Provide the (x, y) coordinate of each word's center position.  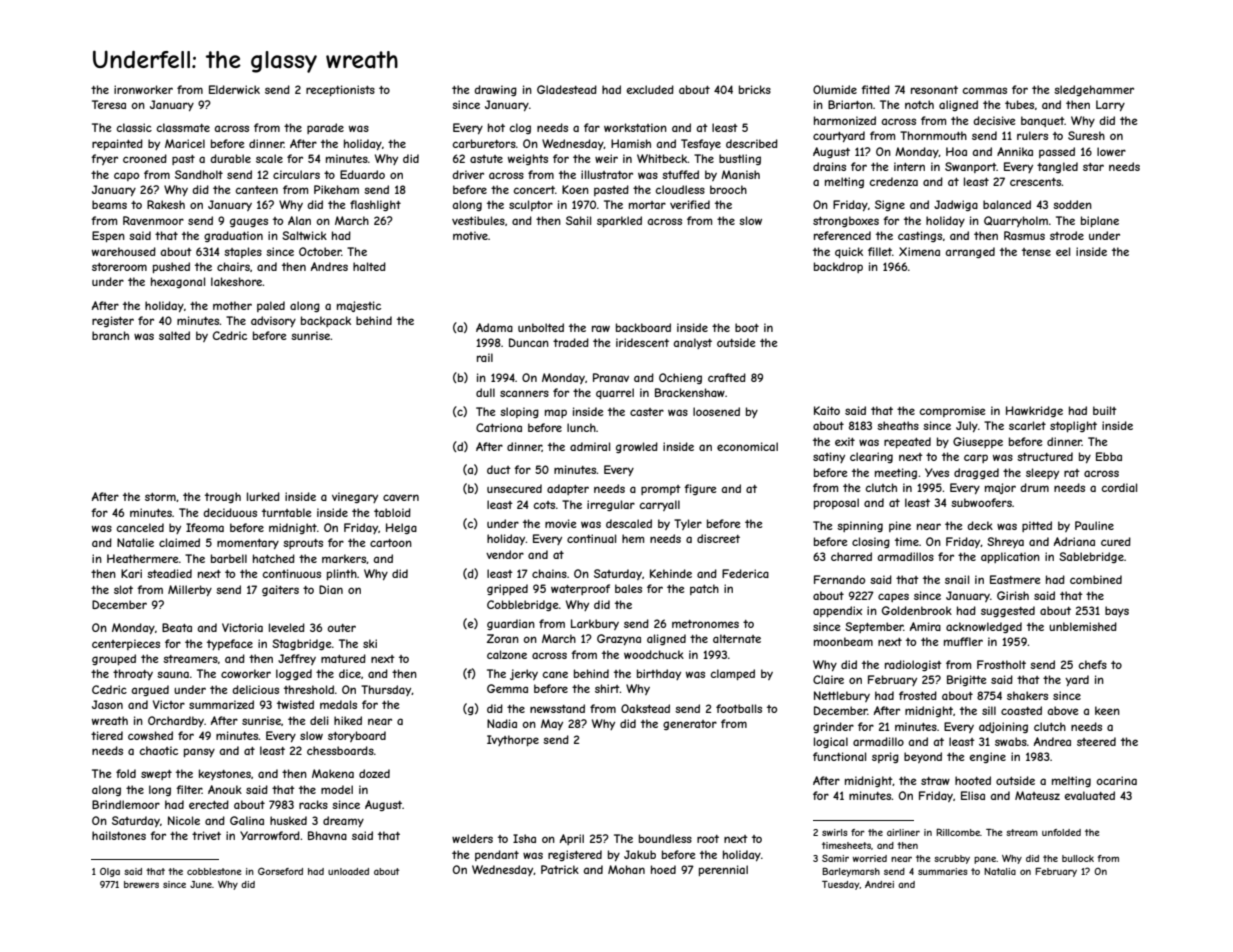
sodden (1072, 204)
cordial (1119, 487)
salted (174, 335)
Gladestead (567, 89)
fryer (104, 159)
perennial (723, 870)
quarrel (615, 393)
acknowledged (984, 627)
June (201, 884)
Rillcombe (958, 832)
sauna (173, 674)
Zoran (503, 638)
